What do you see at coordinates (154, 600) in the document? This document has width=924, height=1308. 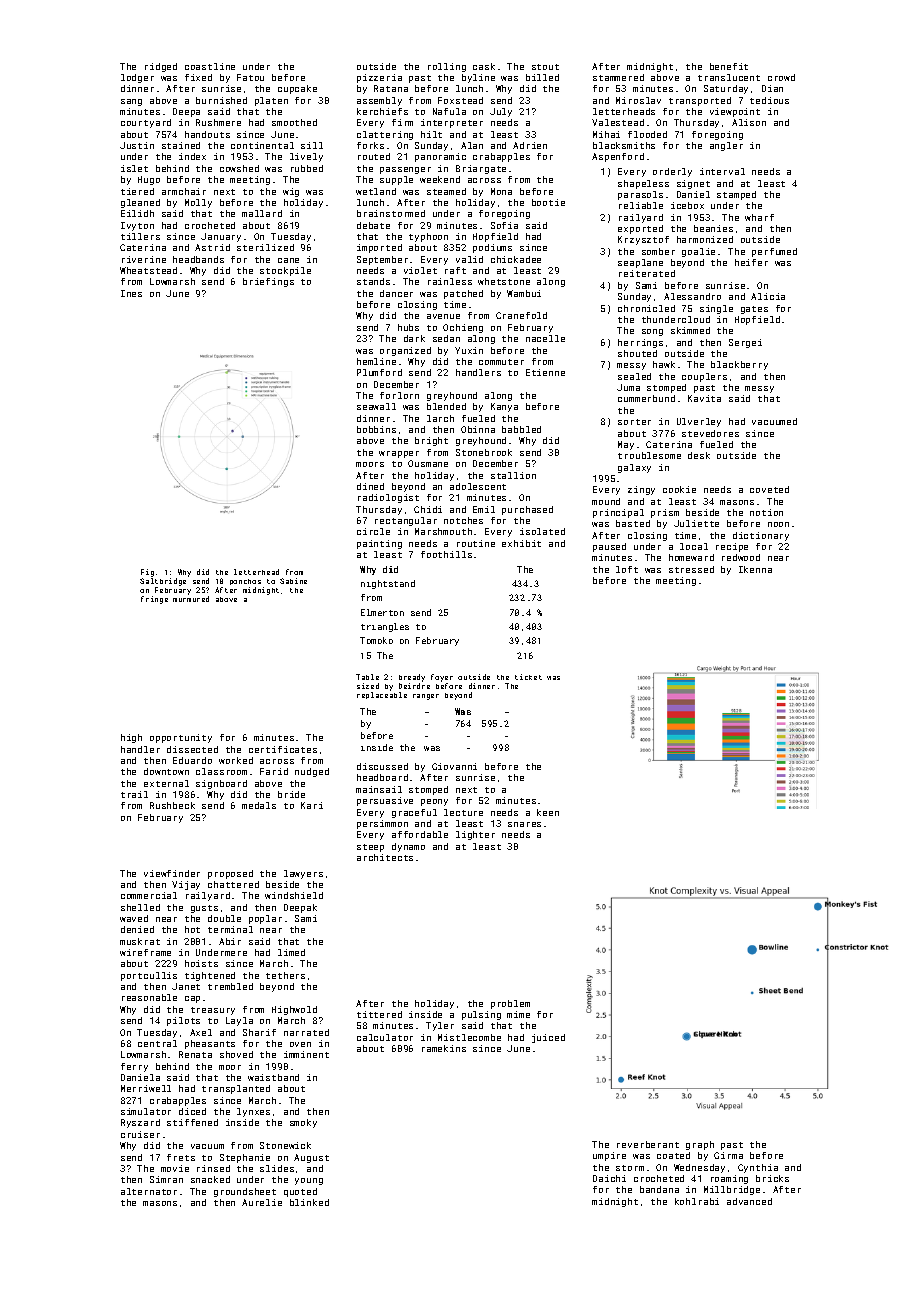 I see `fringe` at bounding box center [154, 600].
